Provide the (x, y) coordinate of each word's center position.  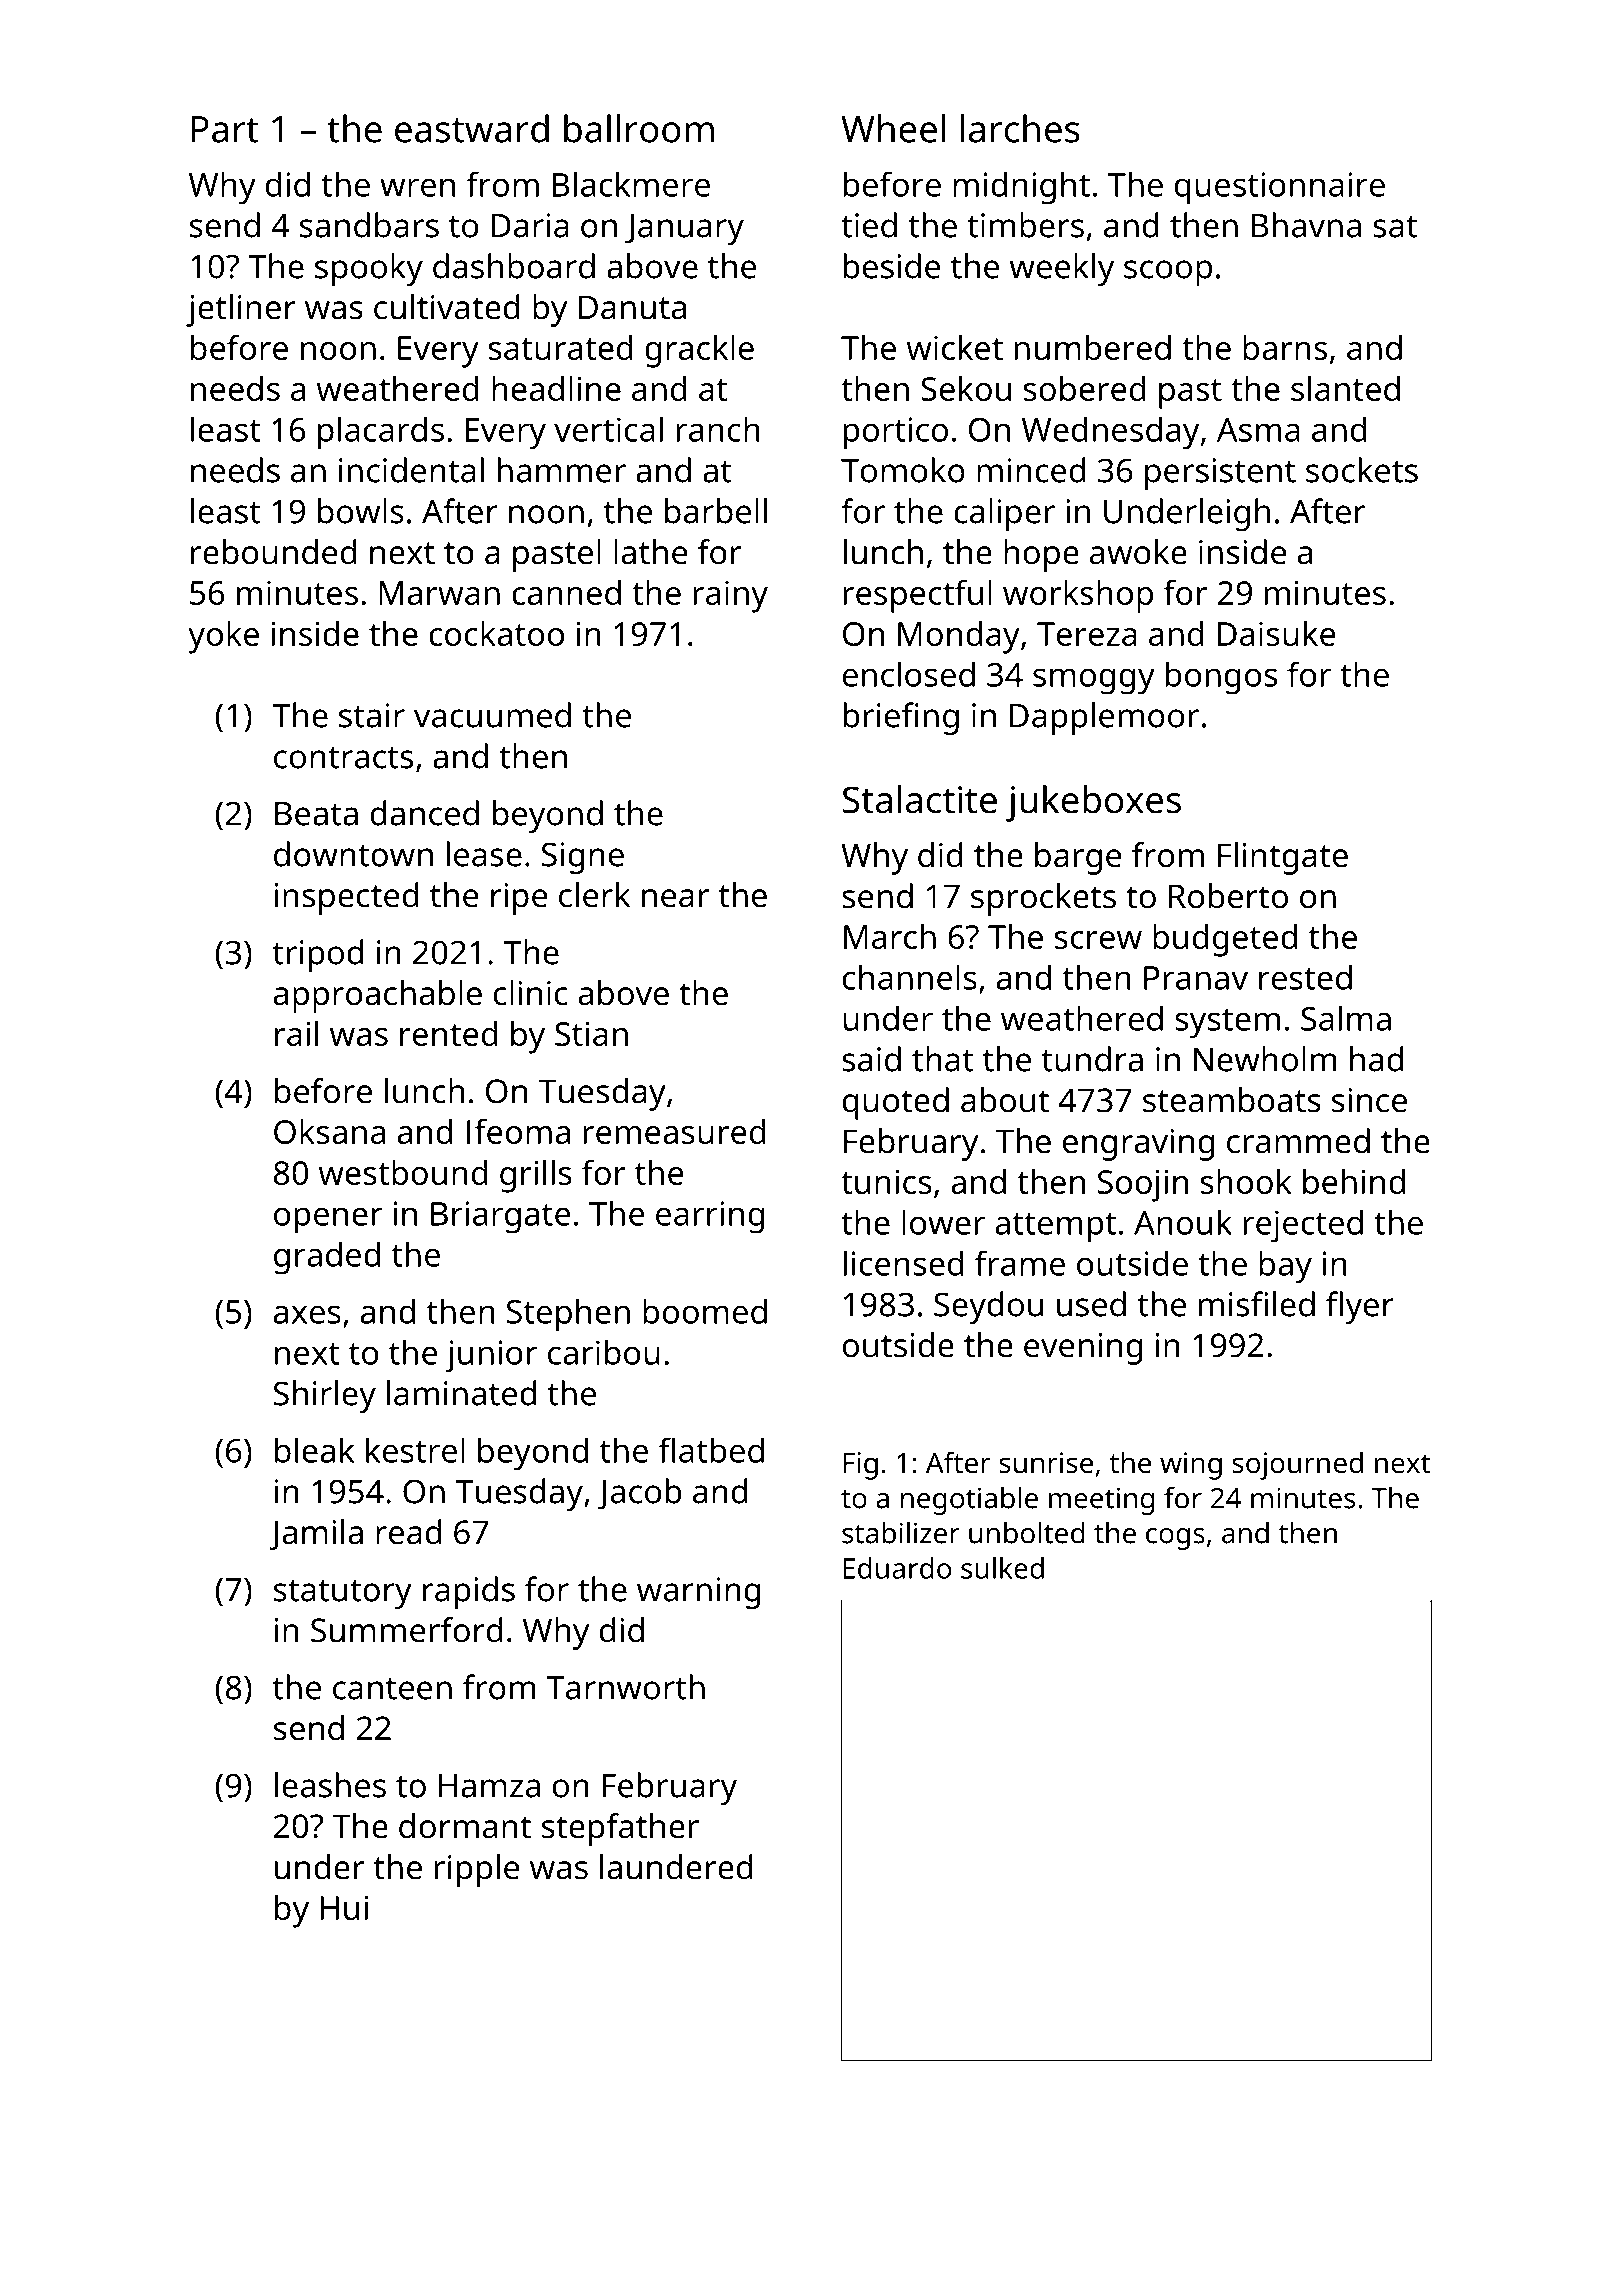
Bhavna (1306, 225)
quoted (896, 1103)
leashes (330, 1785)
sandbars (369, 225)
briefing (901, 718)
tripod (318, 955)
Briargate (501, 1217)
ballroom (639, 128)
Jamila (316, 1534)
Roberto (1228, 896)
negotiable (969, 1501)
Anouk (1183, 1222)
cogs (1175, 1539)
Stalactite (920, 799)
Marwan (439, 593)
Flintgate (1283, 858)
